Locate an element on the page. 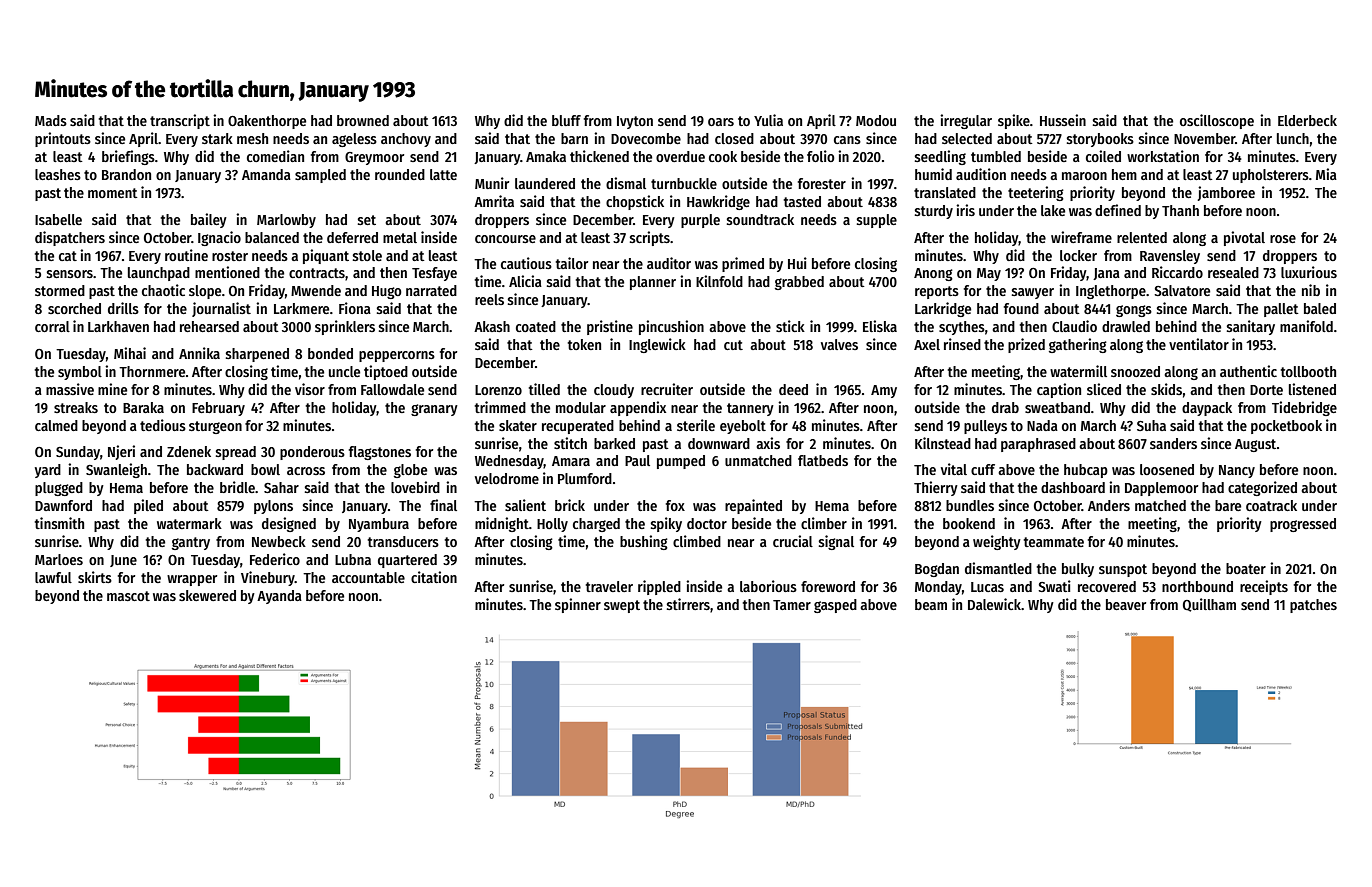 The width and height of the image is (1372, 887). mascot is located at coordinates (128, 596).
